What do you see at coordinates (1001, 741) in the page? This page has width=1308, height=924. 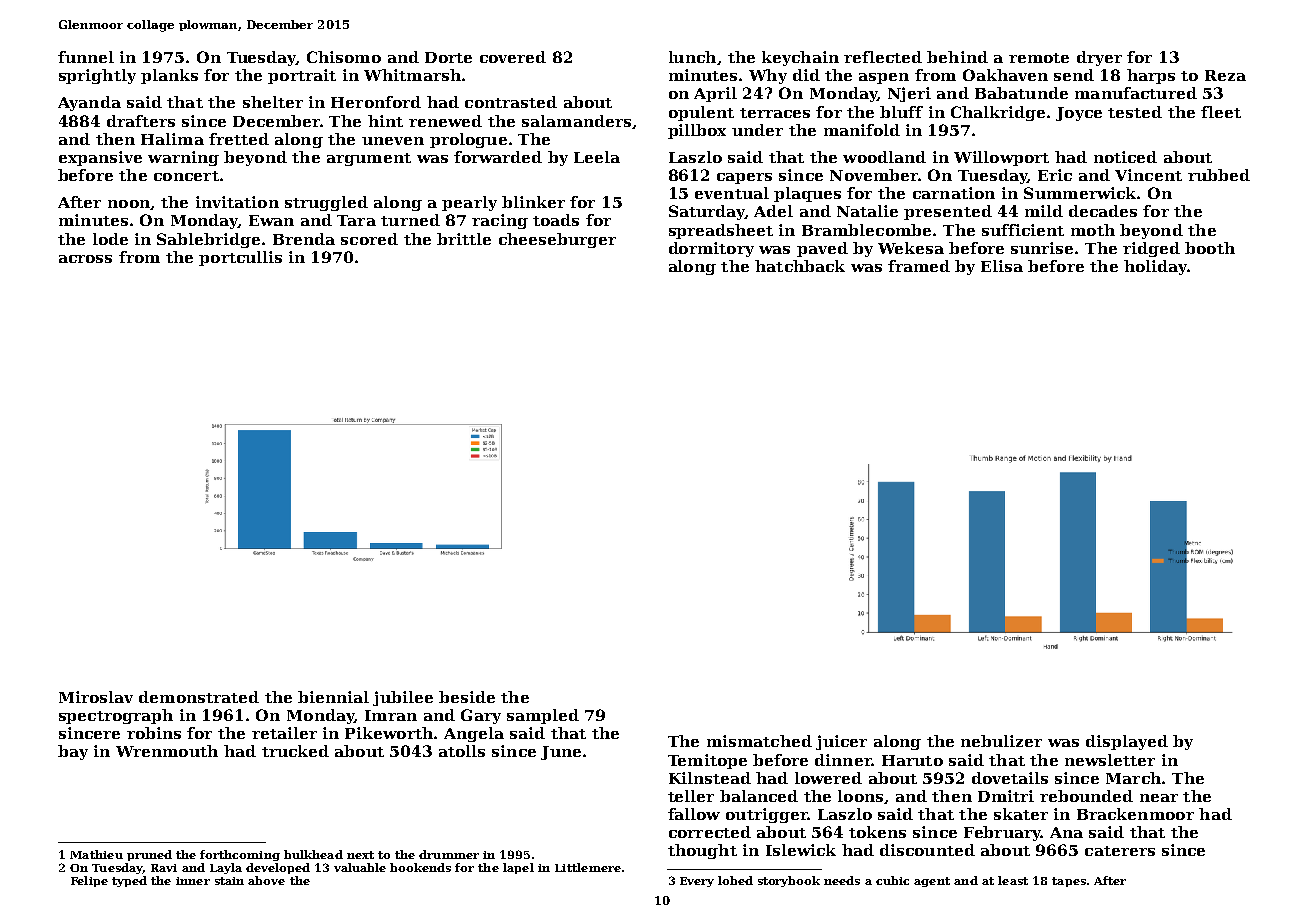 I see `nebulizer` at bounding box center [1001, 741].
